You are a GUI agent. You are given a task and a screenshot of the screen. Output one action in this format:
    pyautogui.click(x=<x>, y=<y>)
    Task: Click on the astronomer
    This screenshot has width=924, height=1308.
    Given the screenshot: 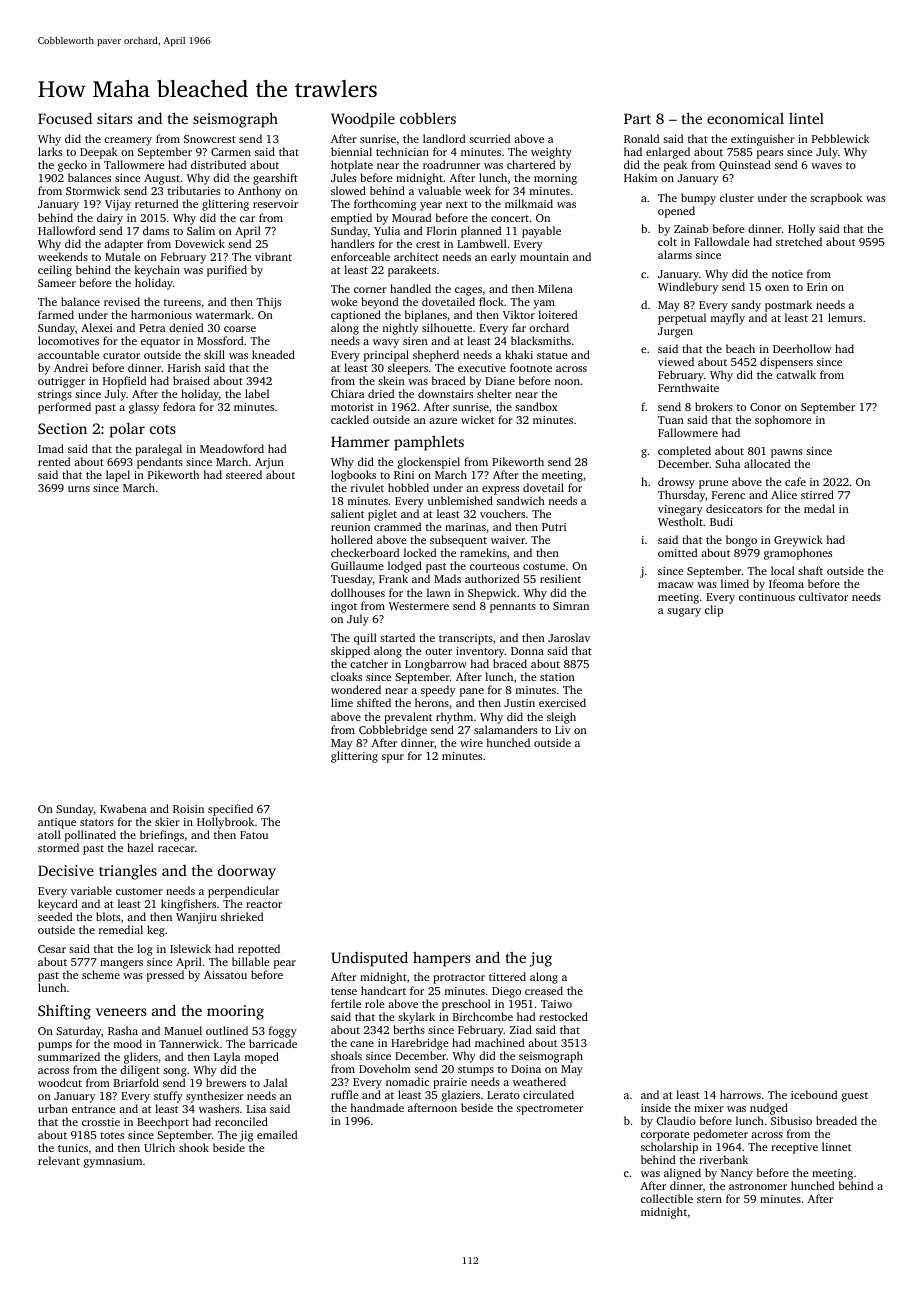 What is the action you would take?
    pyautogui.click(x=758, y=1186)
